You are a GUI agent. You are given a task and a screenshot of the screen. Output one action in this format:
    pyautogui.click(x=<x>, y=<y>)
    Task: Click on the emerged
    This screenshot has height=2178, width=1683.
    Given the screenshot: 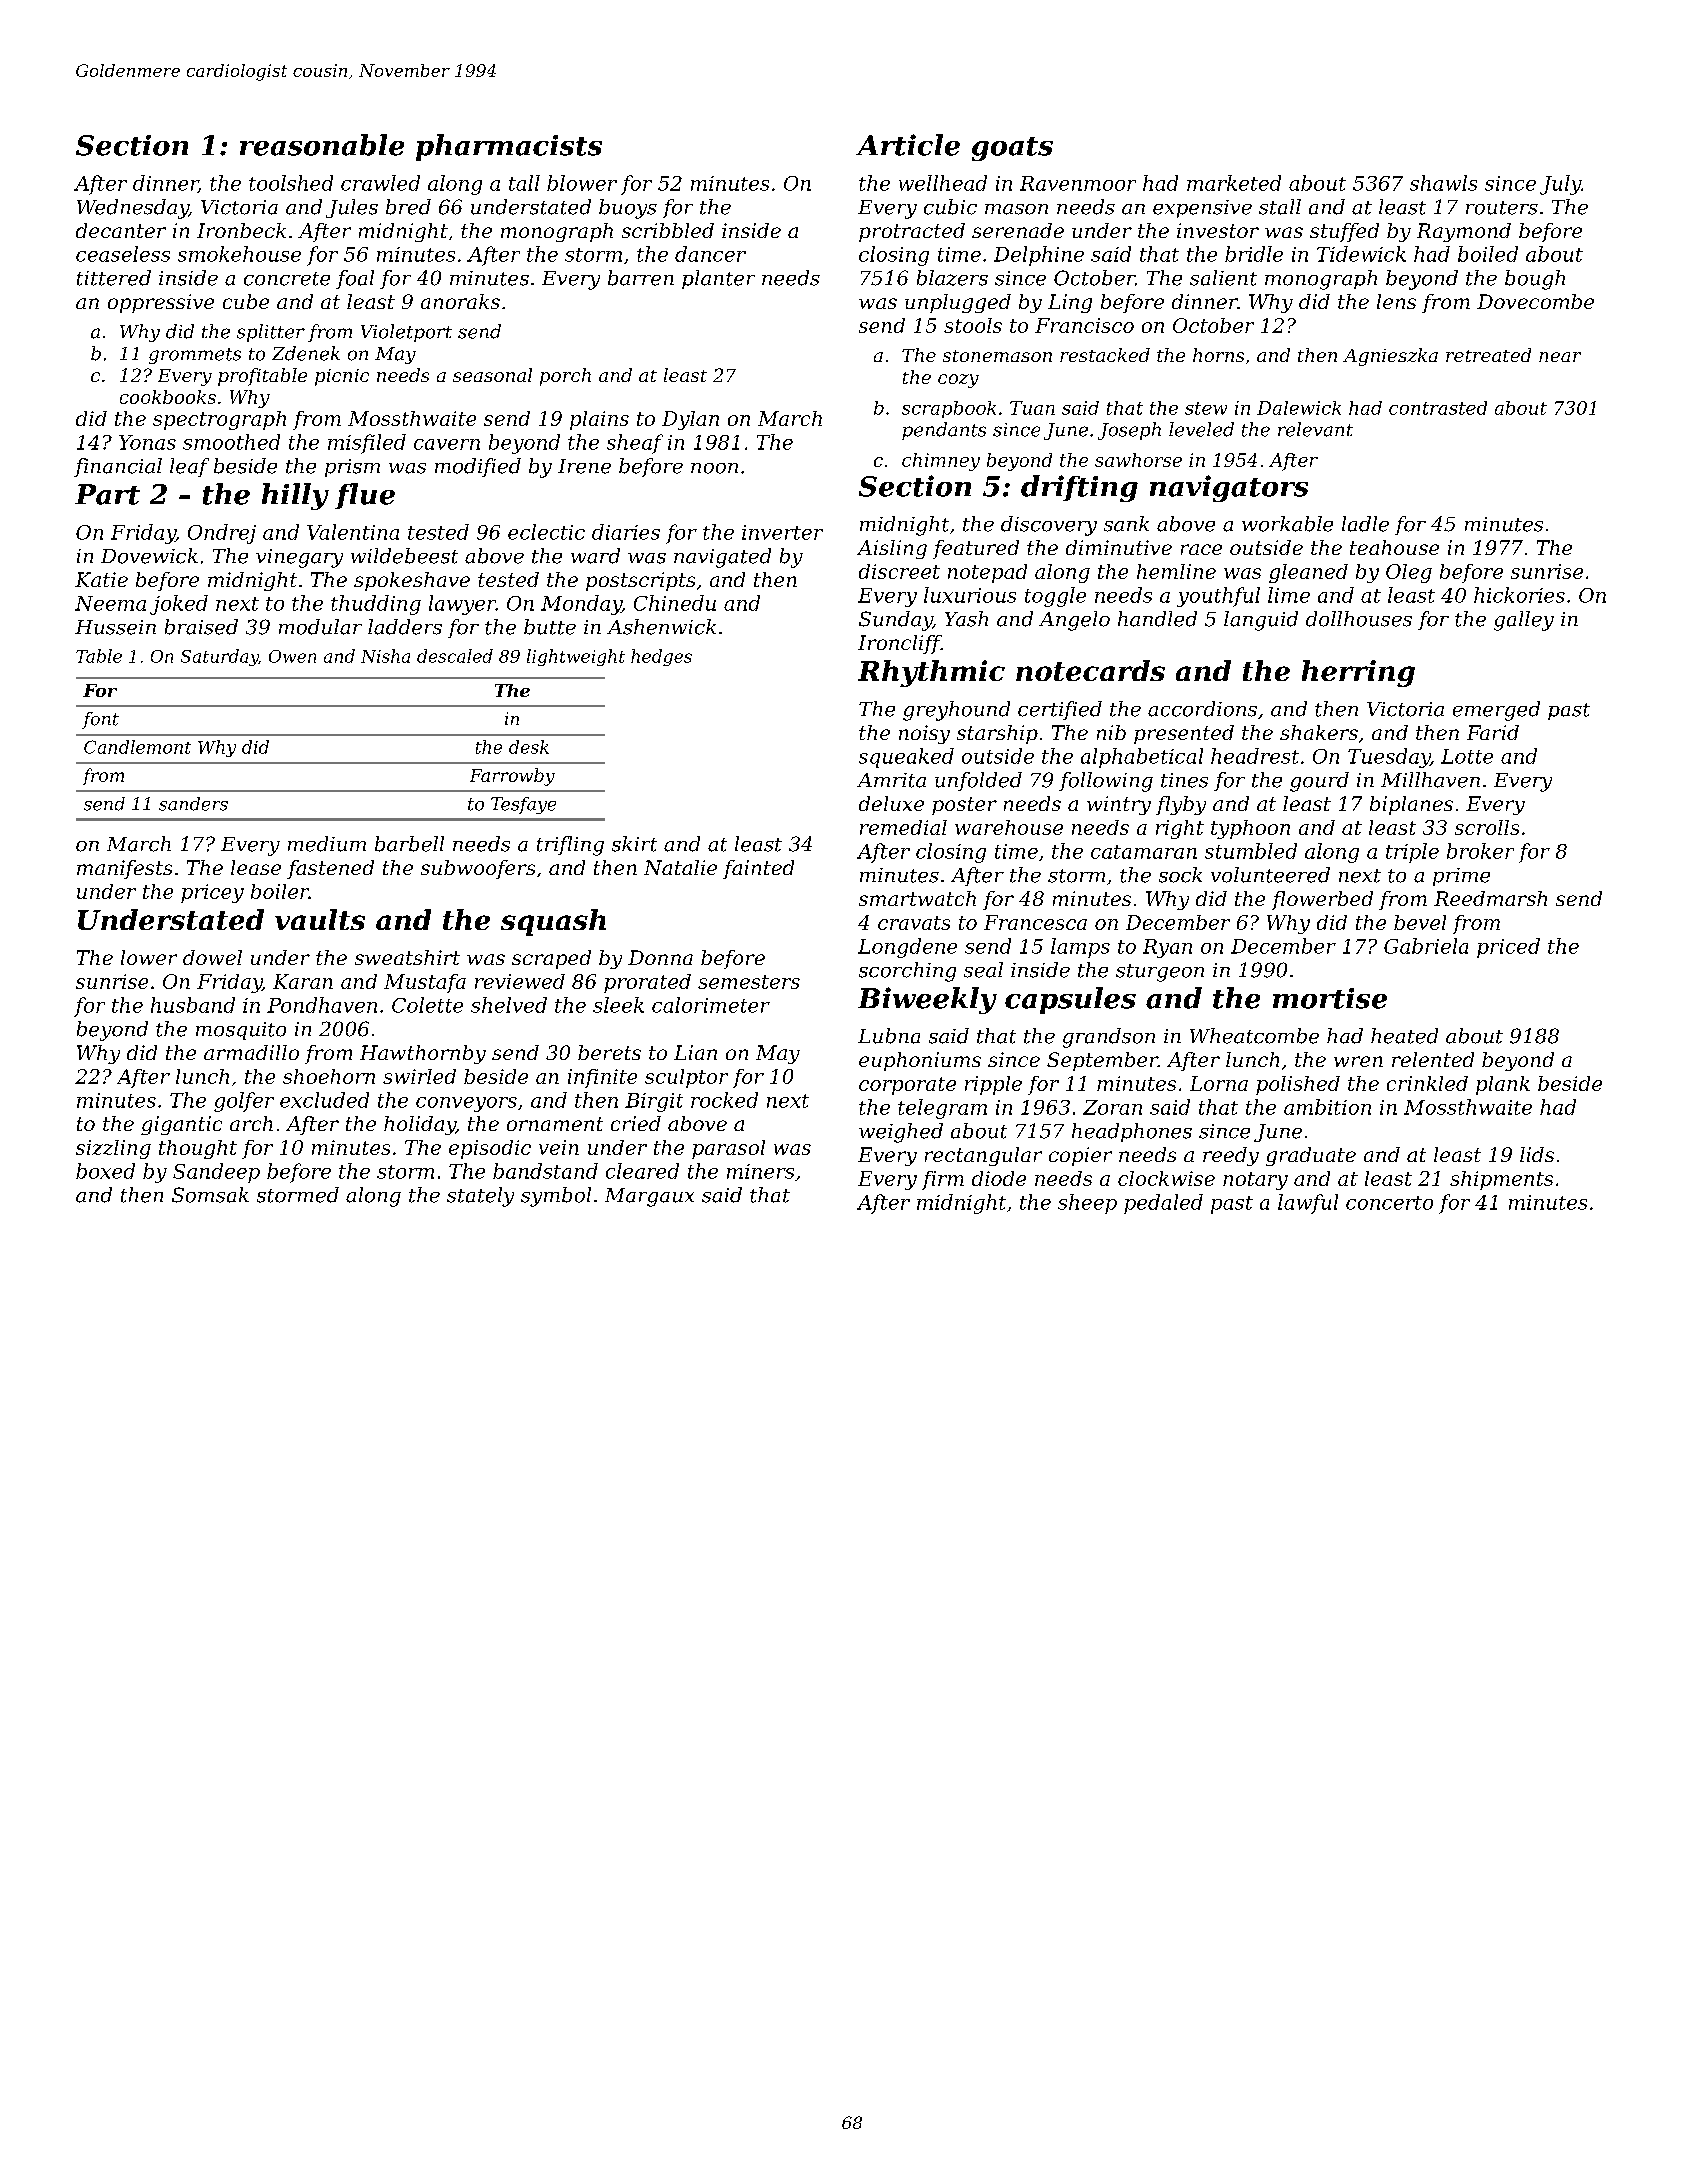 What is the action you would take?
    pyautogui.click(x=1496, y=711)
